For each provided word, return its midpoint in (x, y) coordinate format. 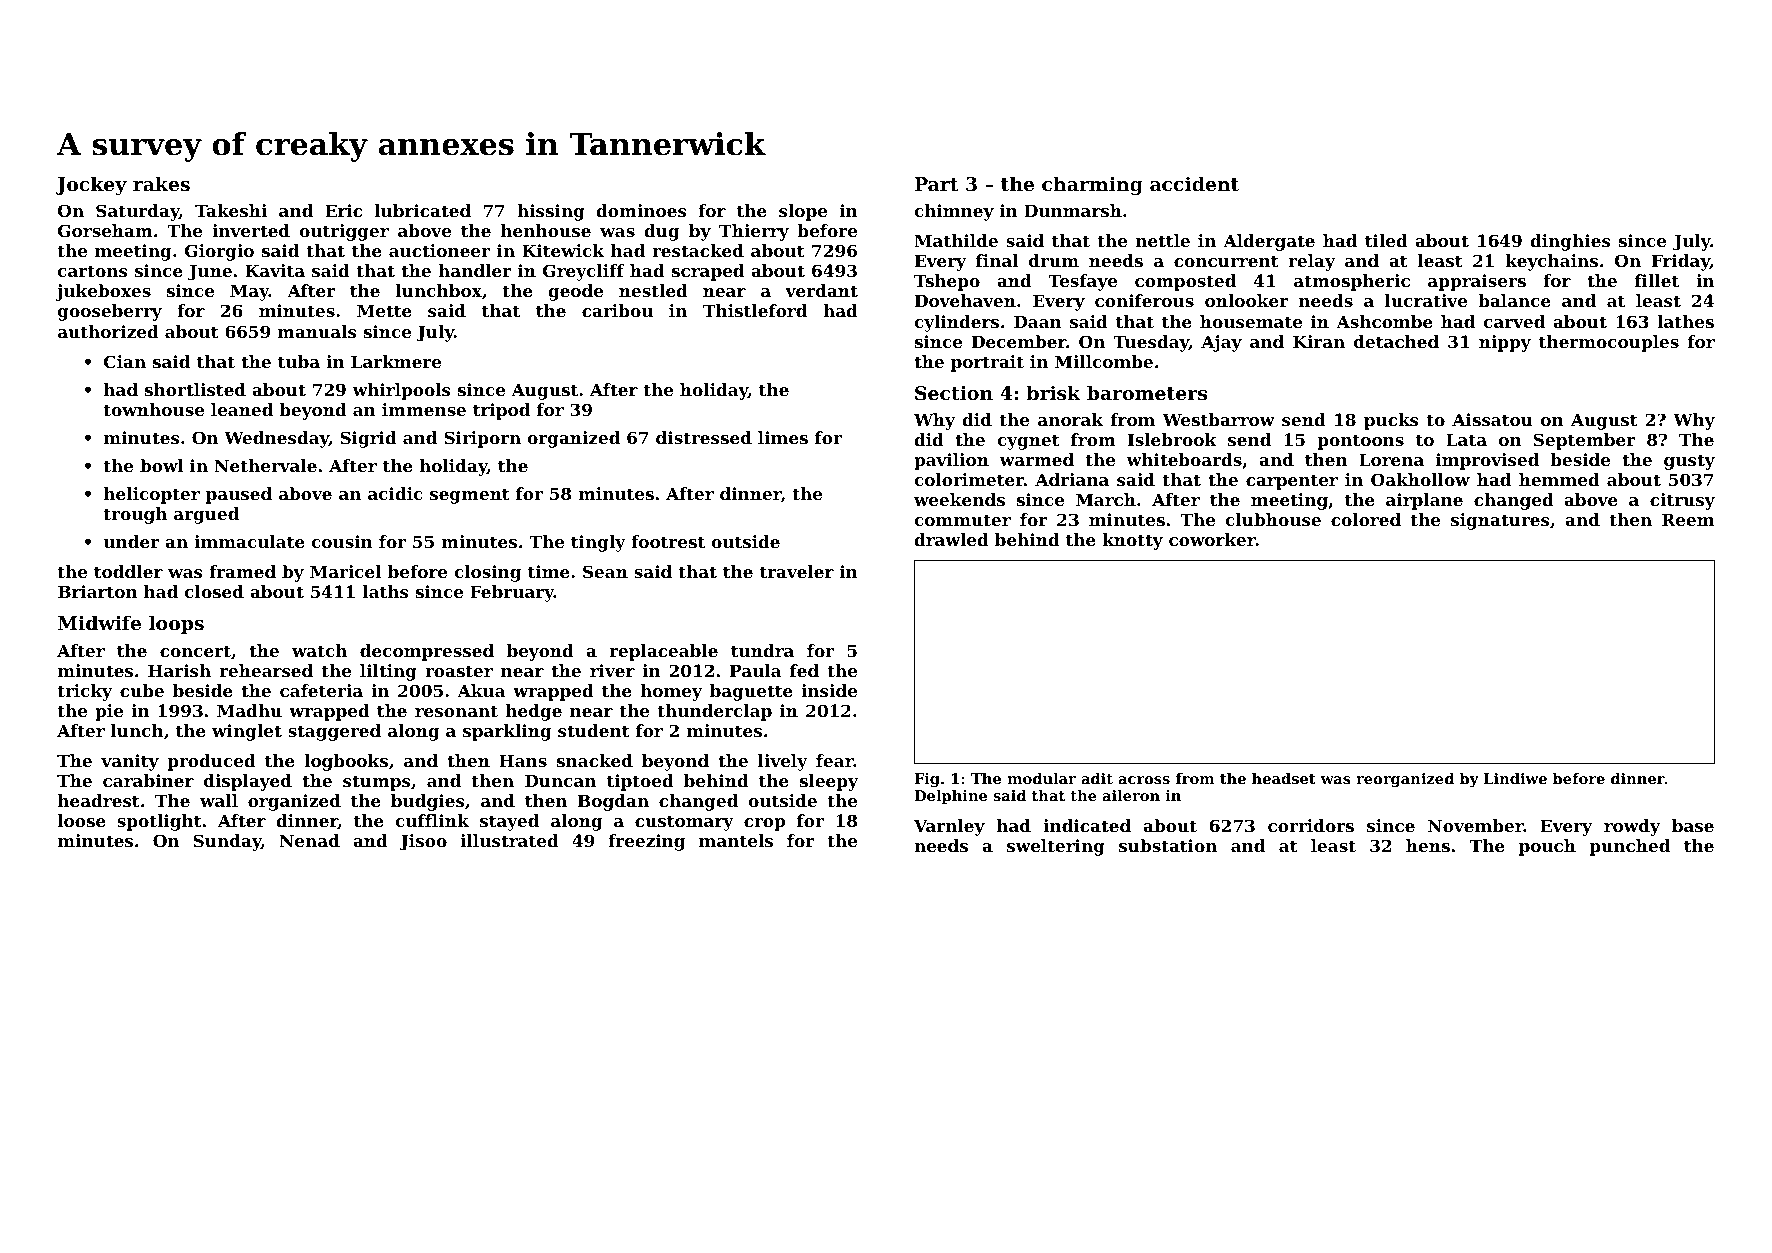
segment (470, 496)
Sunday (227, 842)
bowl (162, 465)
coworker (1212, 539)
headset (1284, 778)
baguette (751, 692)
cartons (93, 271)
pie (109, 712)
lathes (1685, 321)
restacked (698, 250)
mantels (736, 840)
